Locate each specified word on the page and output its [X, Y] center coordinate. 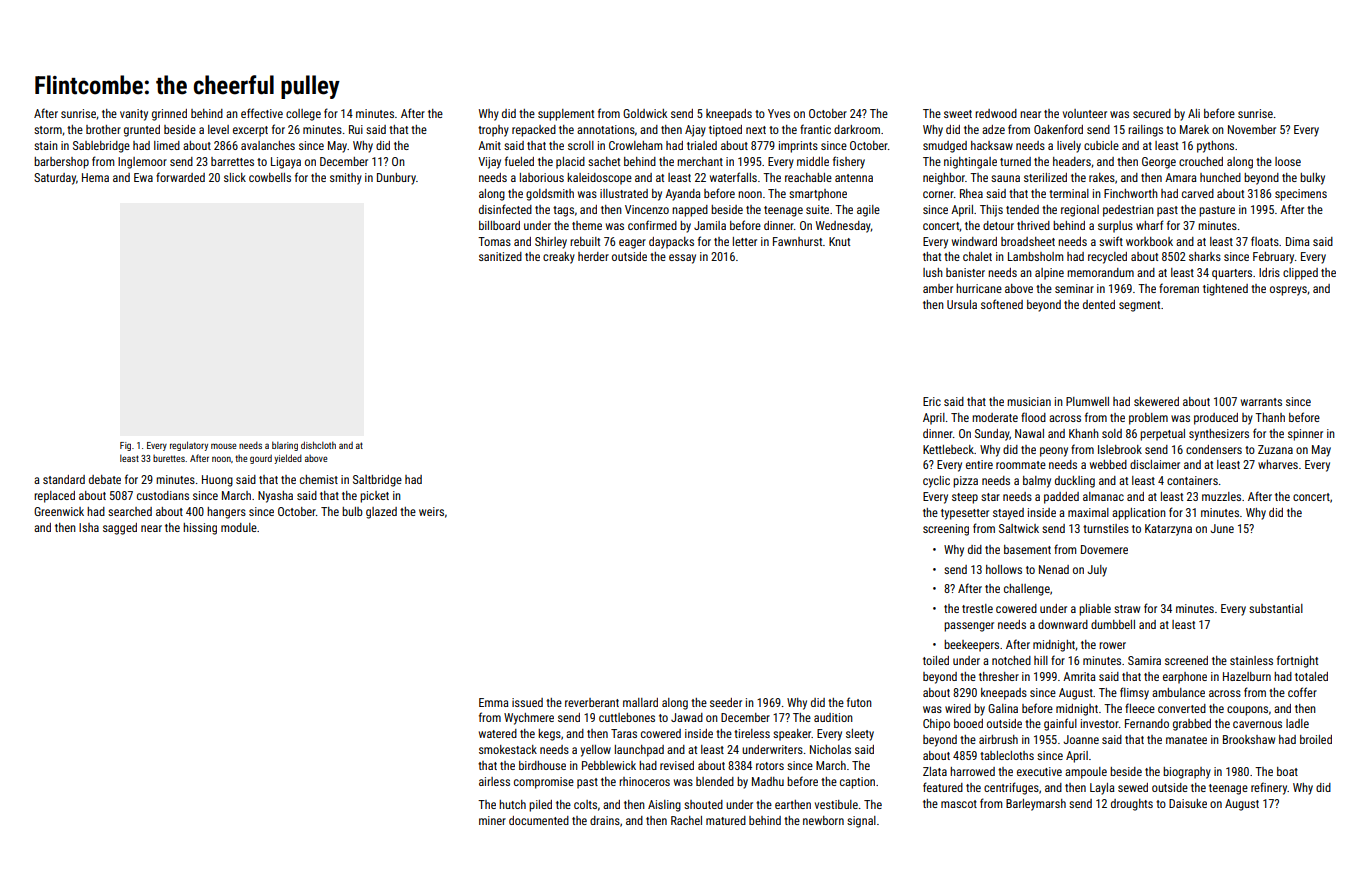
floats [1265, 241]
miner [492, 820]
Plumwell [1087, 401]
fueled [519, 161]
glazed [381, 513]
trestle [977, 608]
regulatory [189, 446]
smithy [346, 179]
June [1222, 528]
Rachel [686, 820]
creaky [559, 258]
